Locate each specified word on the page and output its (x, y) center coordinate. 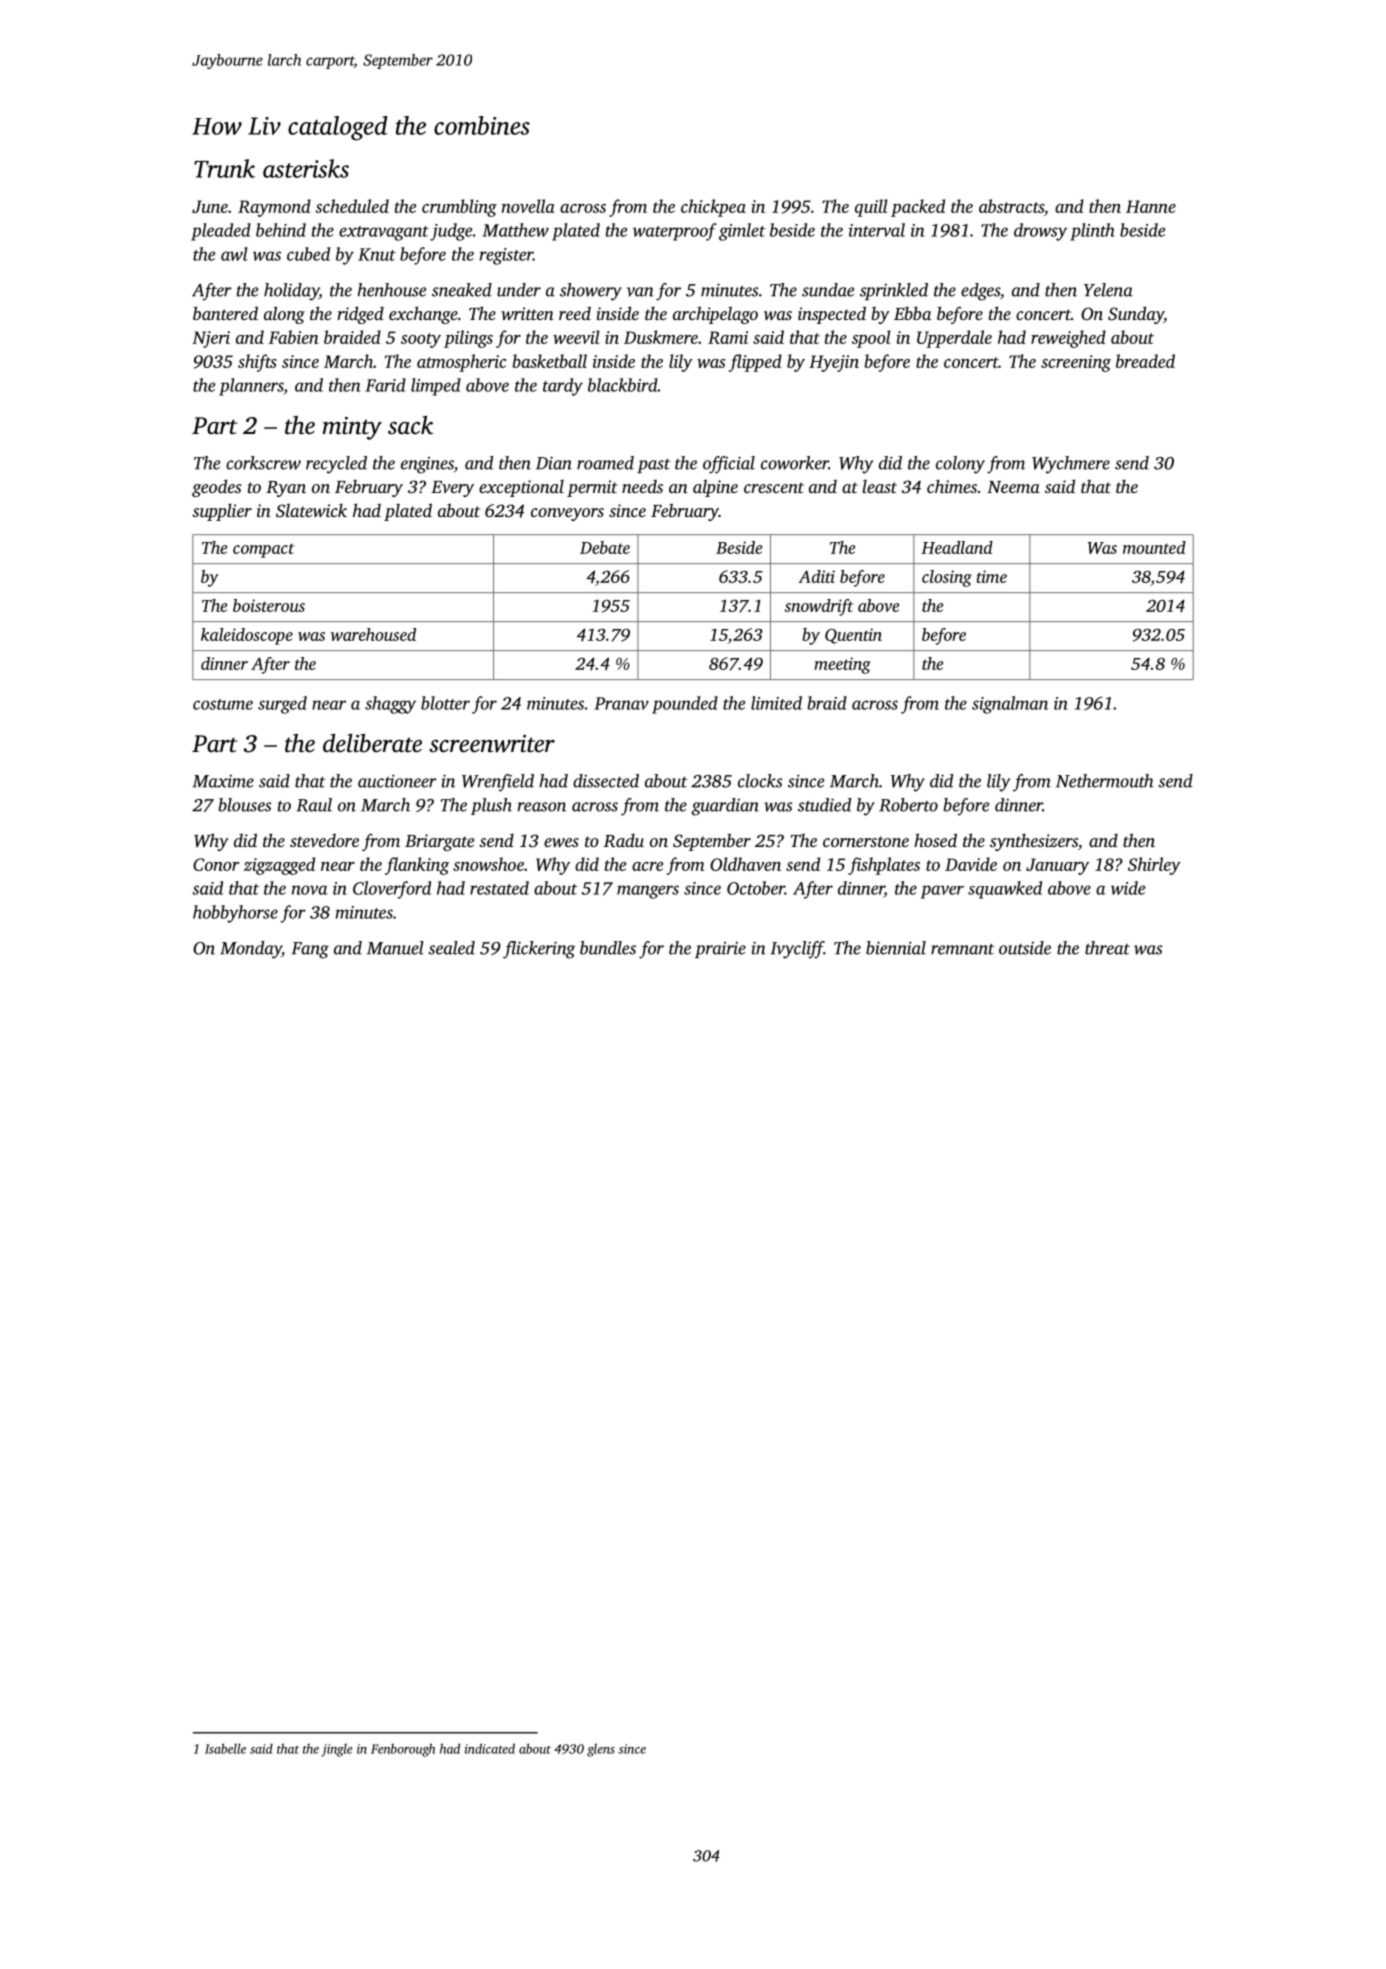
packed (918, 208)
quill (871, 208)
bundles (608, 948)
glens (601, 1750)
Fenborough (403, 1750)
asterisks (306, 168)
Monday (251, 950)
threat (1107, 948)
